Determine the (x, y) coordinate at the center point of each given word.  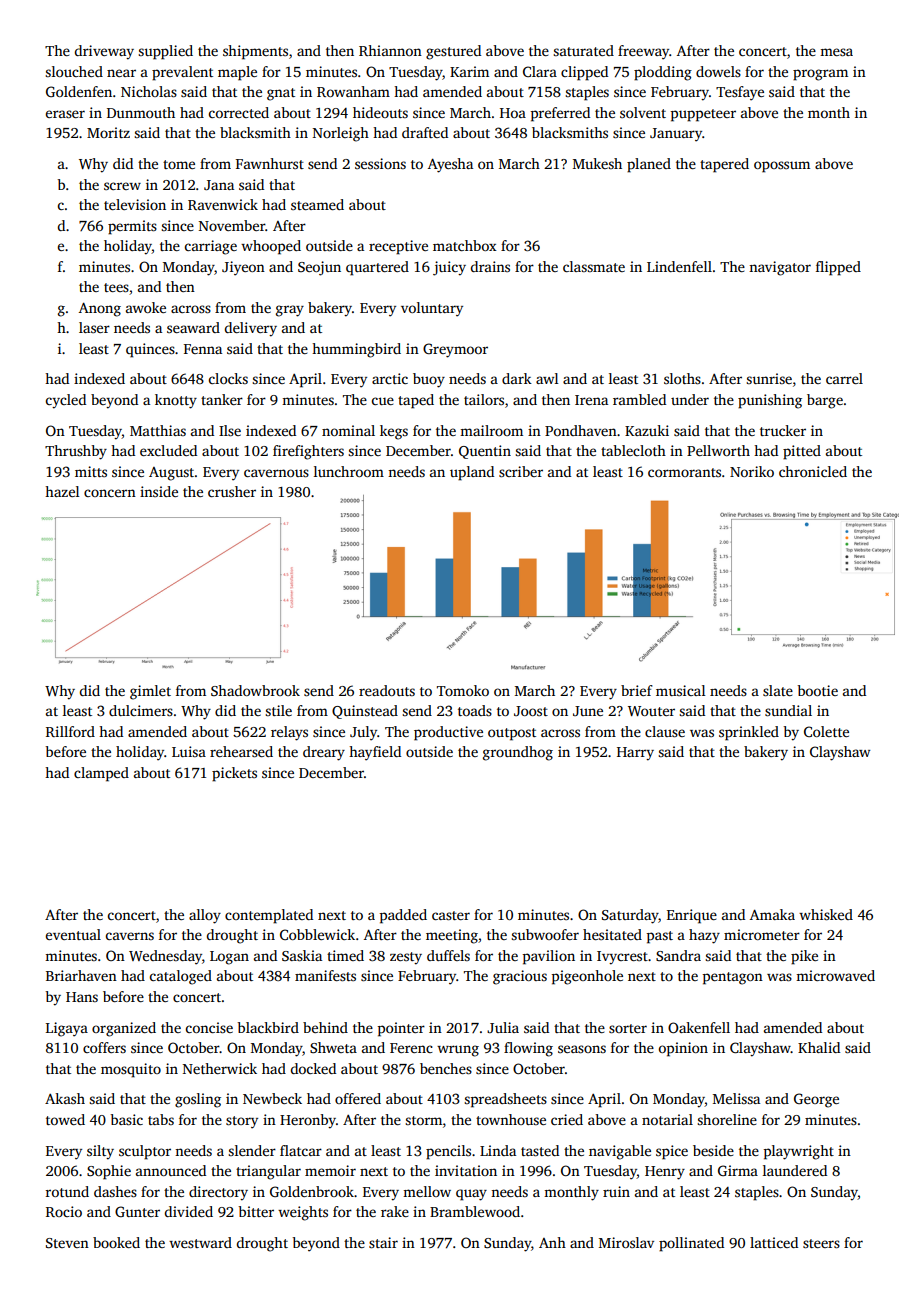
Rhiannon (390, 50)
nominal (348, 430)
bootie (817, 690)
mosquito (131, 1070)
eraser (65, 114)
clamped (101, 774)
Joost (531, 711)
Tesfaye (740, 93)
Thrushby (76, 452)
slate (778, 690)
